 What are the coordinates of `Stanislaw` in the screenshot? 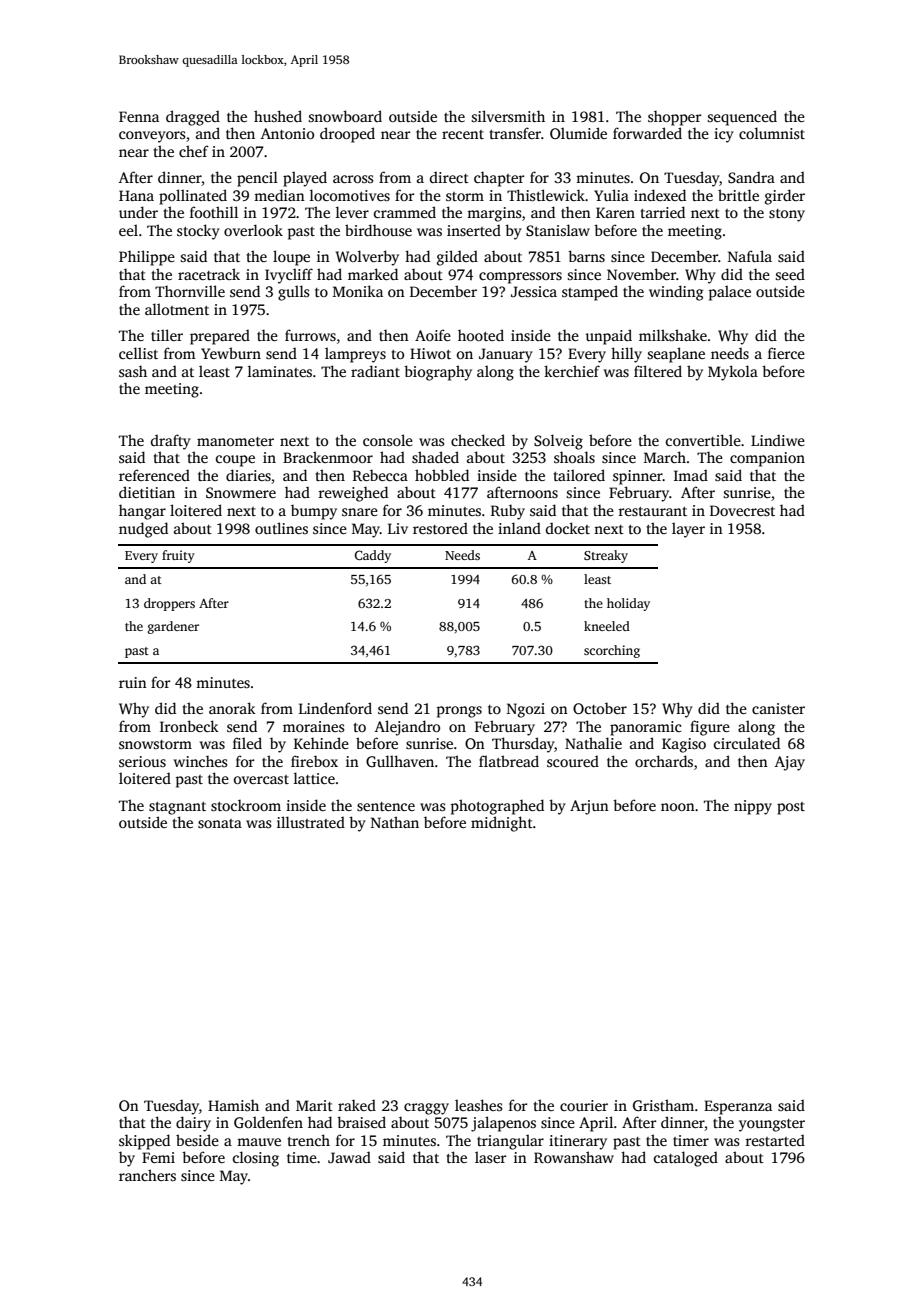 It's located at (558, 230).
